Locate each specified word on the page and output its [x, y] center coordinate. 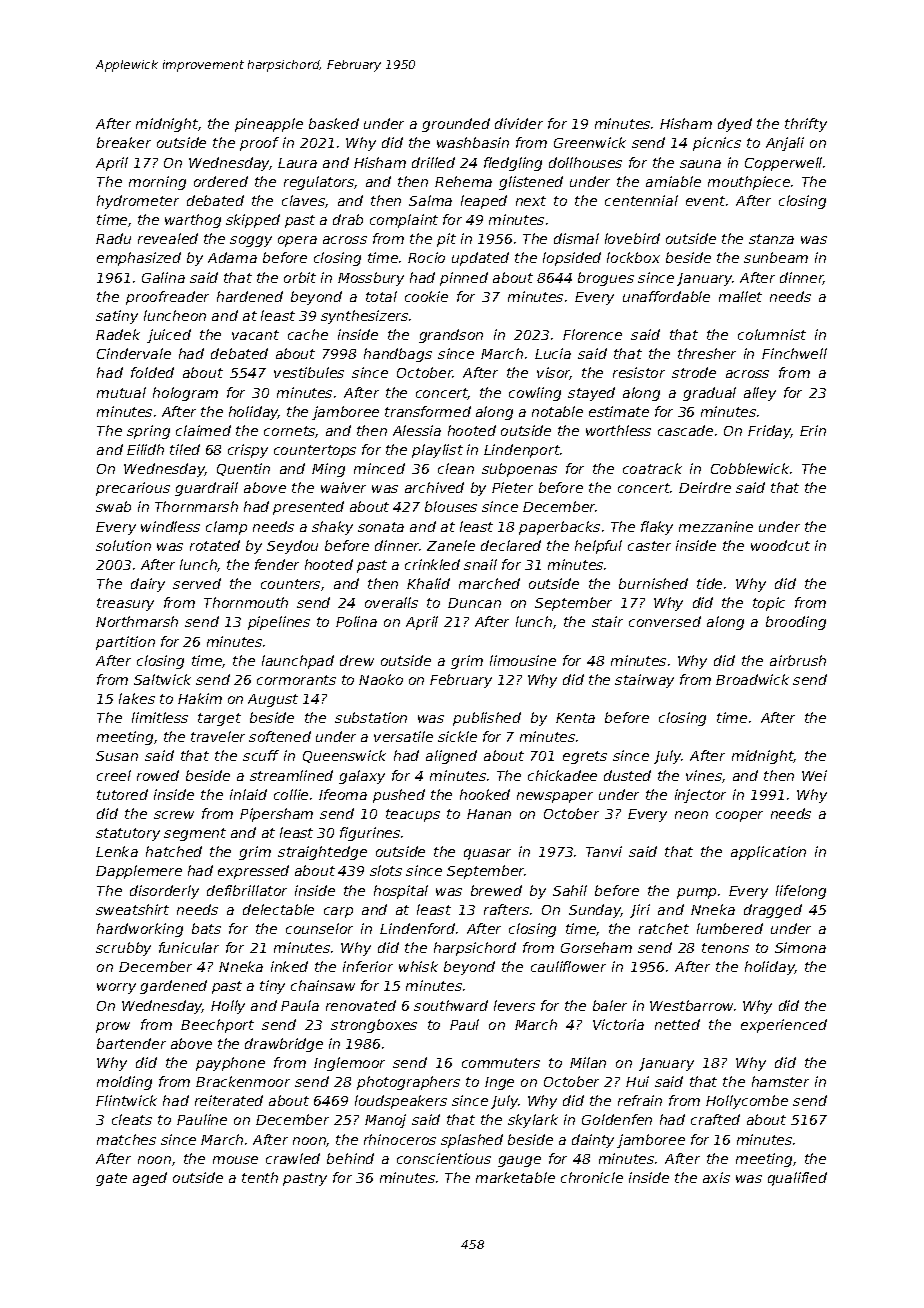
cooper [739, 816]
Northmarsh [137, 621]
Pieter [512, 487]
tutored [122, 794]
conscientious [444, 1158]
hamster [780, 1081]
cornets [290, 432]
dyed [735, 125]
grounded [456, 125]
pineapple [269, 125]
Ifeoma [343, 794]
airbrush [798, 660]
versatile [403, 736]
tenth [260, 1177]
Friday [769, 432]
